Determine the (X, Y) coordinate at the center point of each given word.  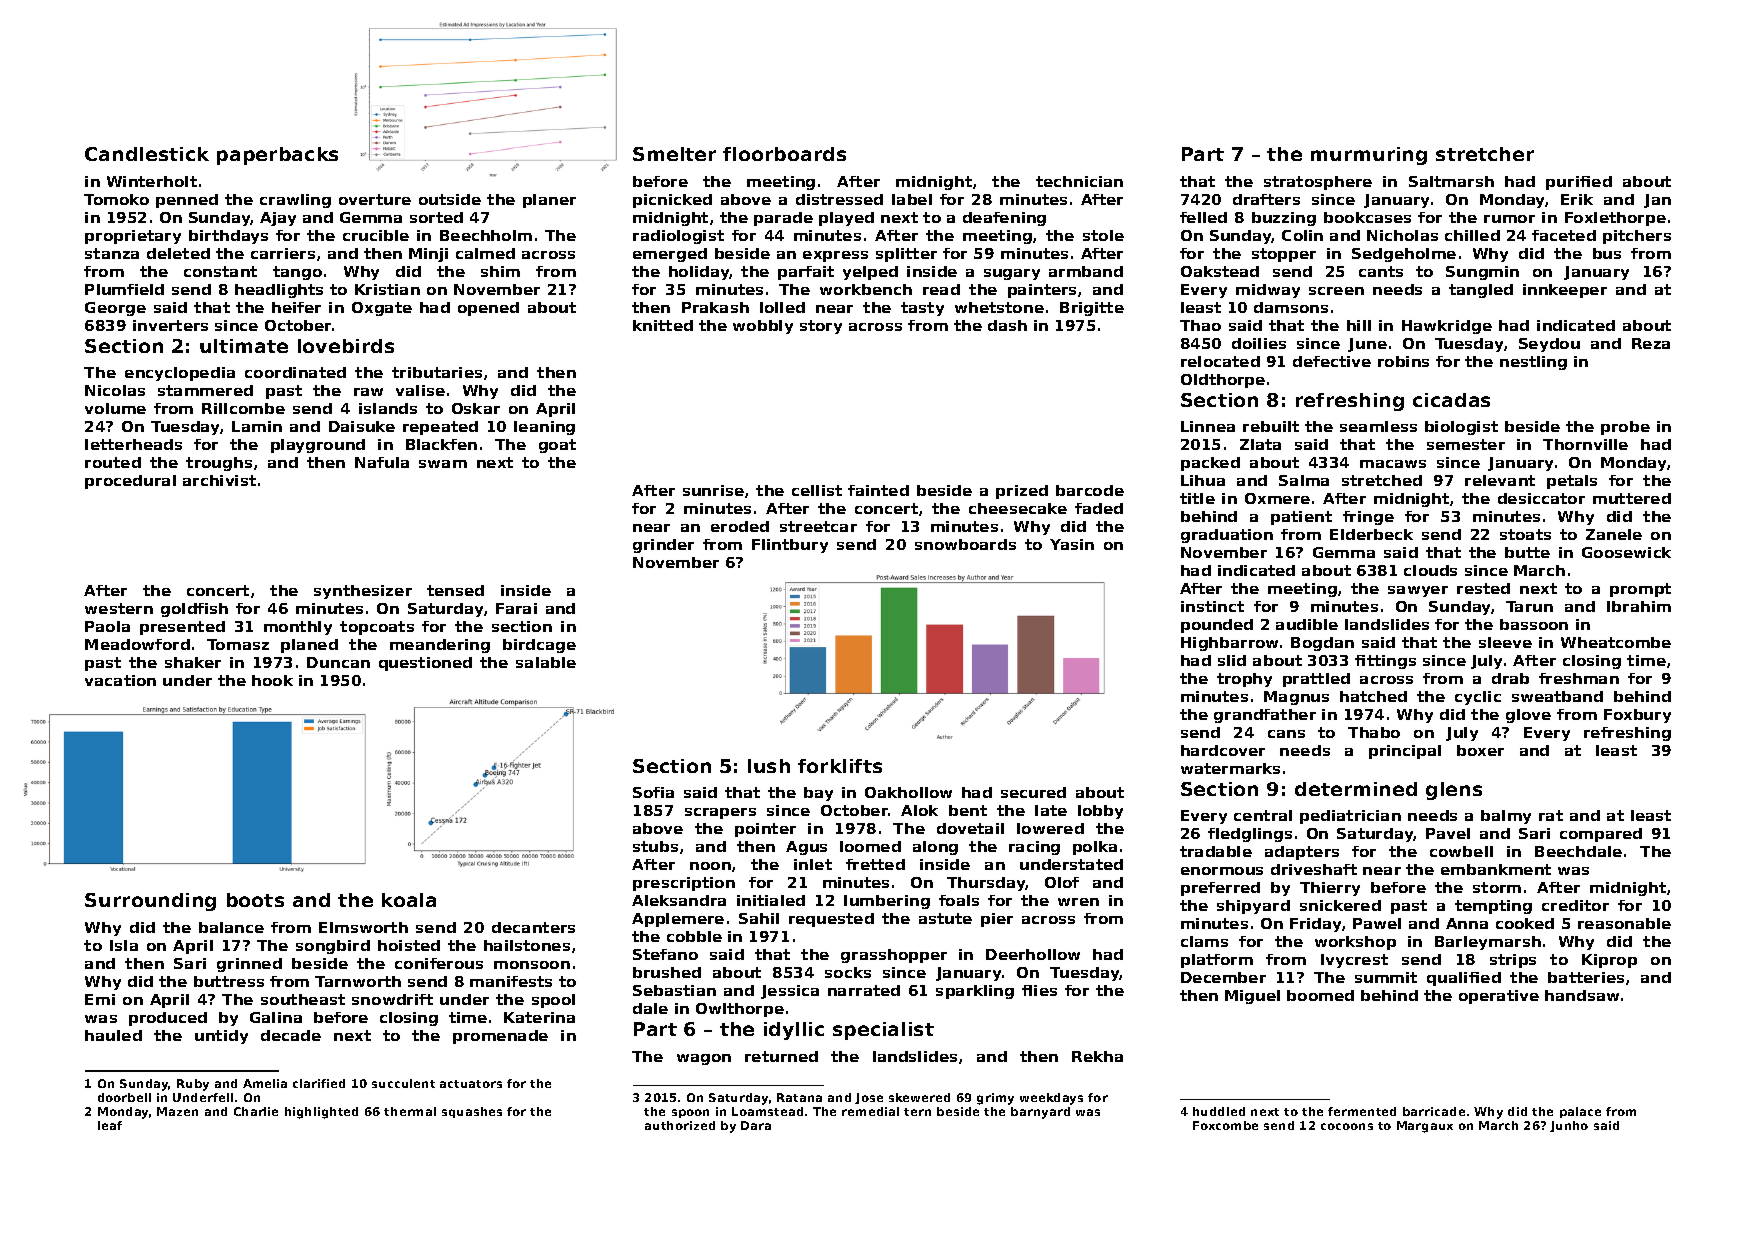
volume (115, 408)
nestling (1533, 363)
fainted (878, 490)
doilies (1259, 343)
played (846, 219)
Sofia (653, 792)
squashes (472, 1112)
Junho (1569, 1126)
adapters (1302, 853)
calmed (485, 253)
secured (1033, 792)
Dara (756, 1125)
